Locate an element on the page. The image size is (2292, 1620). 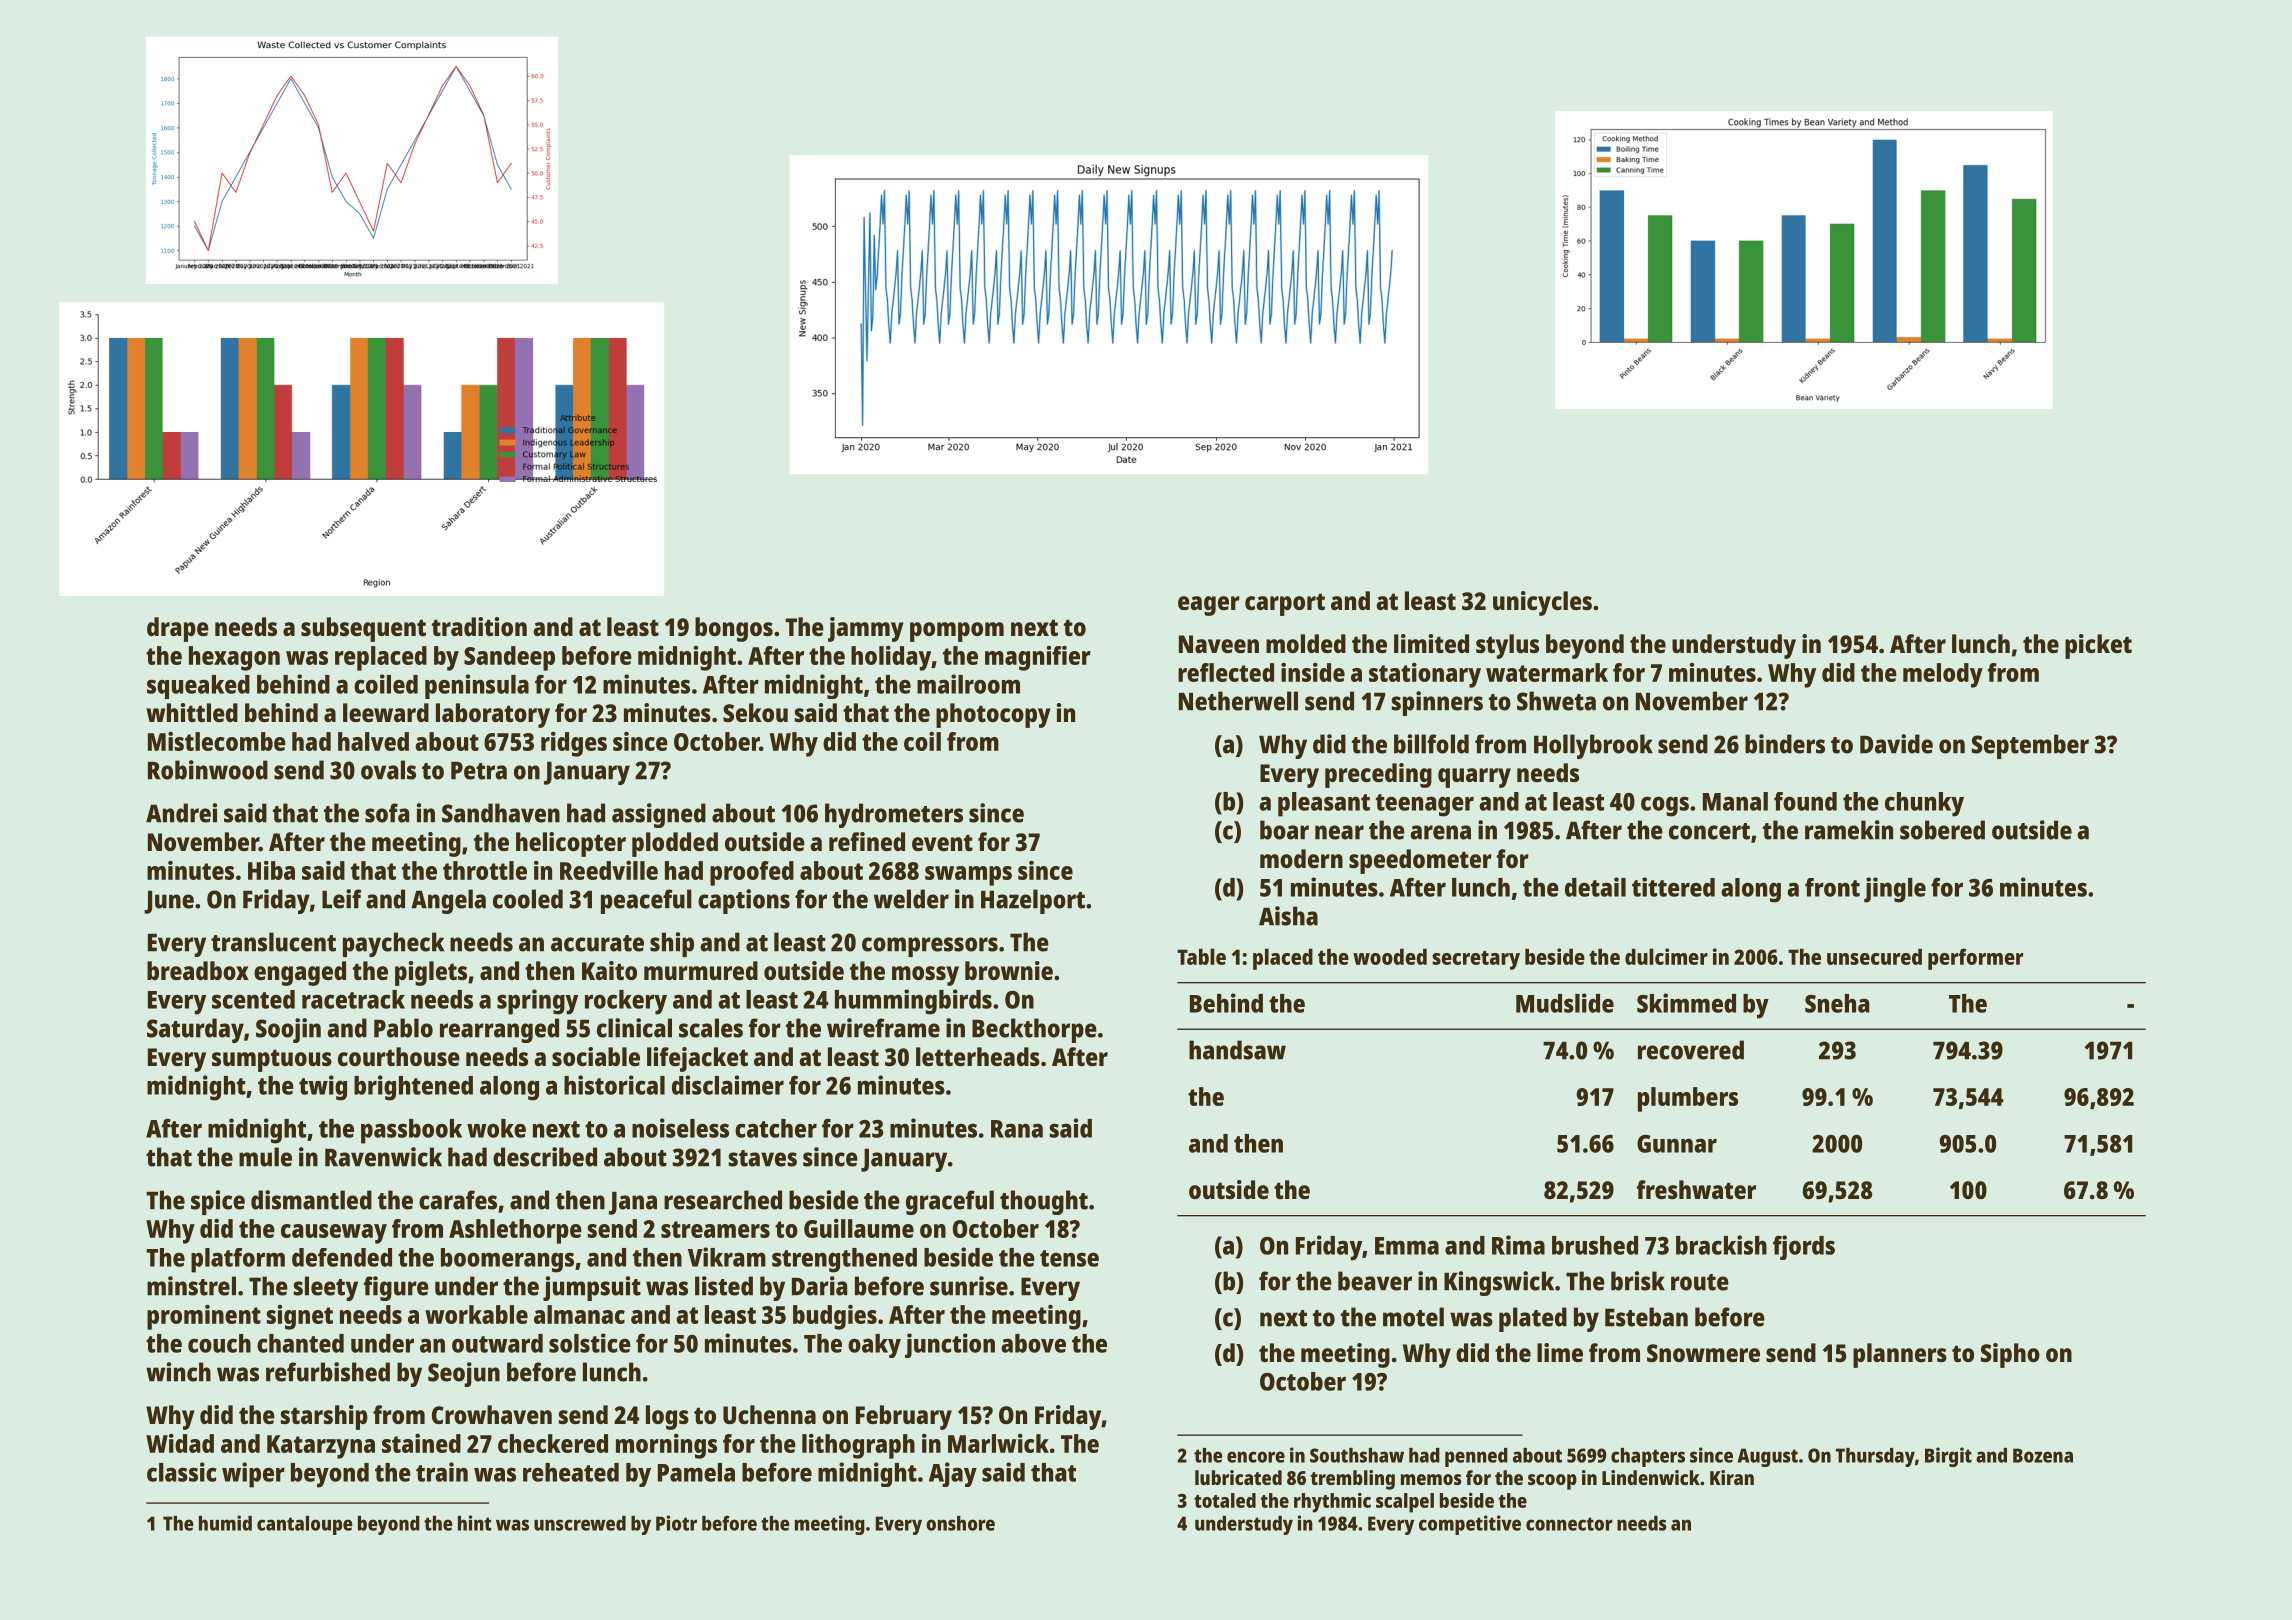
stationary is located at coordinates (1425, 675).
